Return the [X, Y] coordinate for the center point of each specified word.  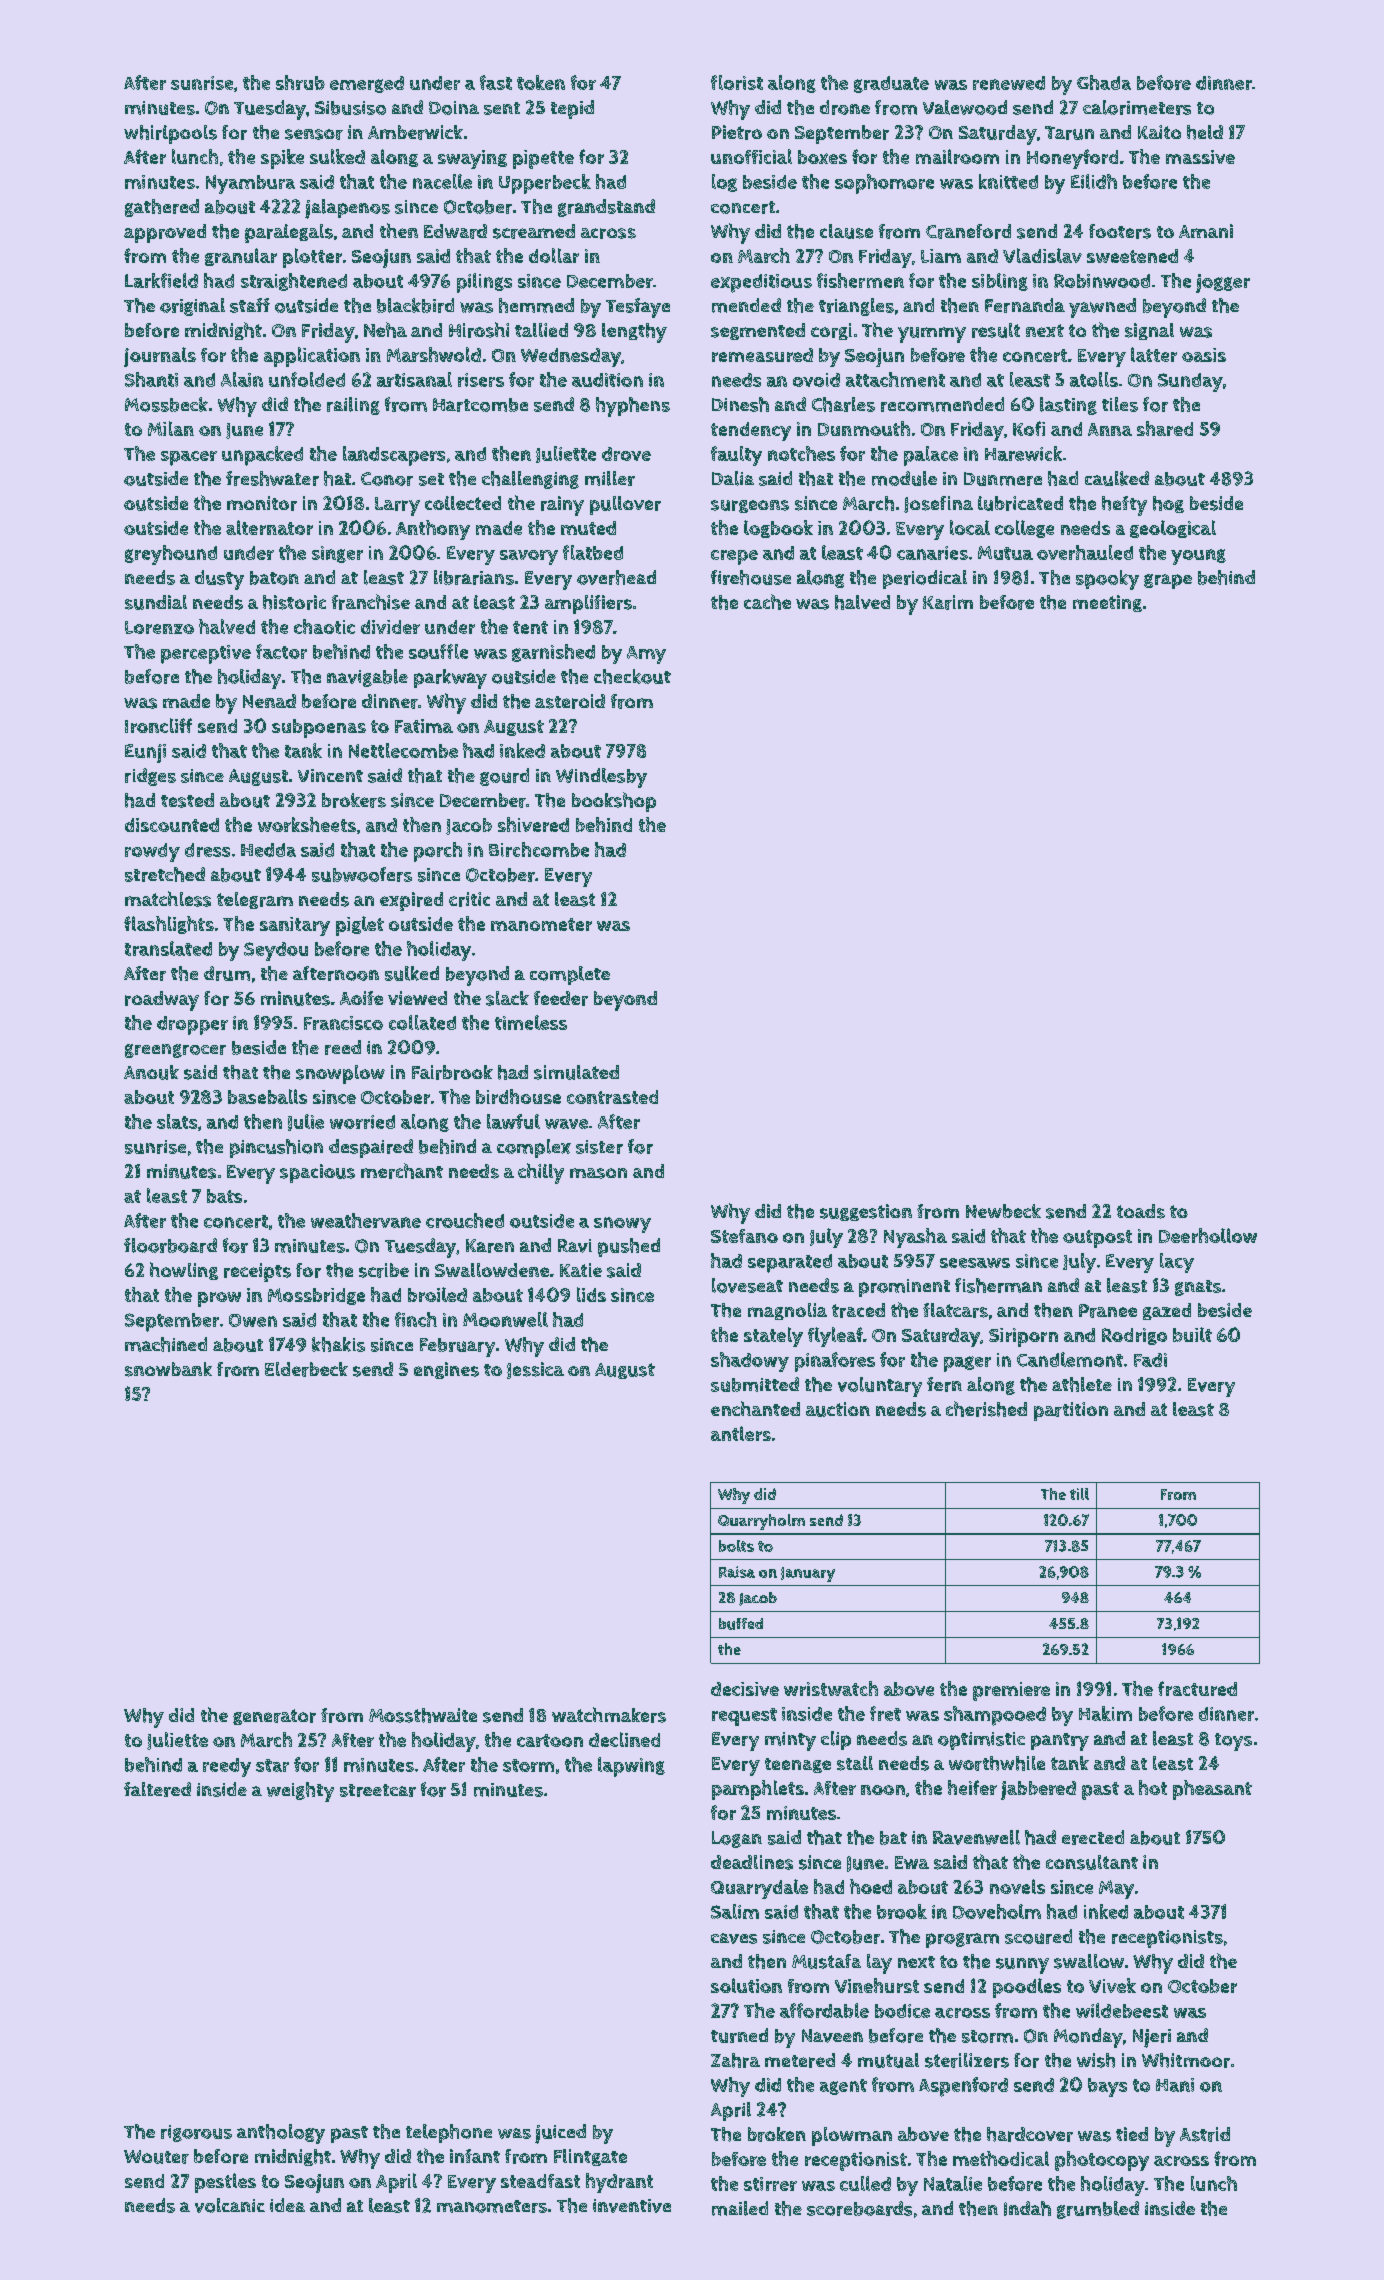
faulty [736, 456]
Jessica [535, 1370]
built [1192, 1334]
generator [274, 1717]
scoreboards [859, 2208]
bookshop [614, 802]
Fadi [1150, 1360]
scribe [384, 1270]
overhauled [1085, 552]
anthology [281, 2134]
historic [294, 602]
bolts [736, 1546]
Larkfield [161, 280]
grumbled [1098, 2210]
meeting [1107, 603]
